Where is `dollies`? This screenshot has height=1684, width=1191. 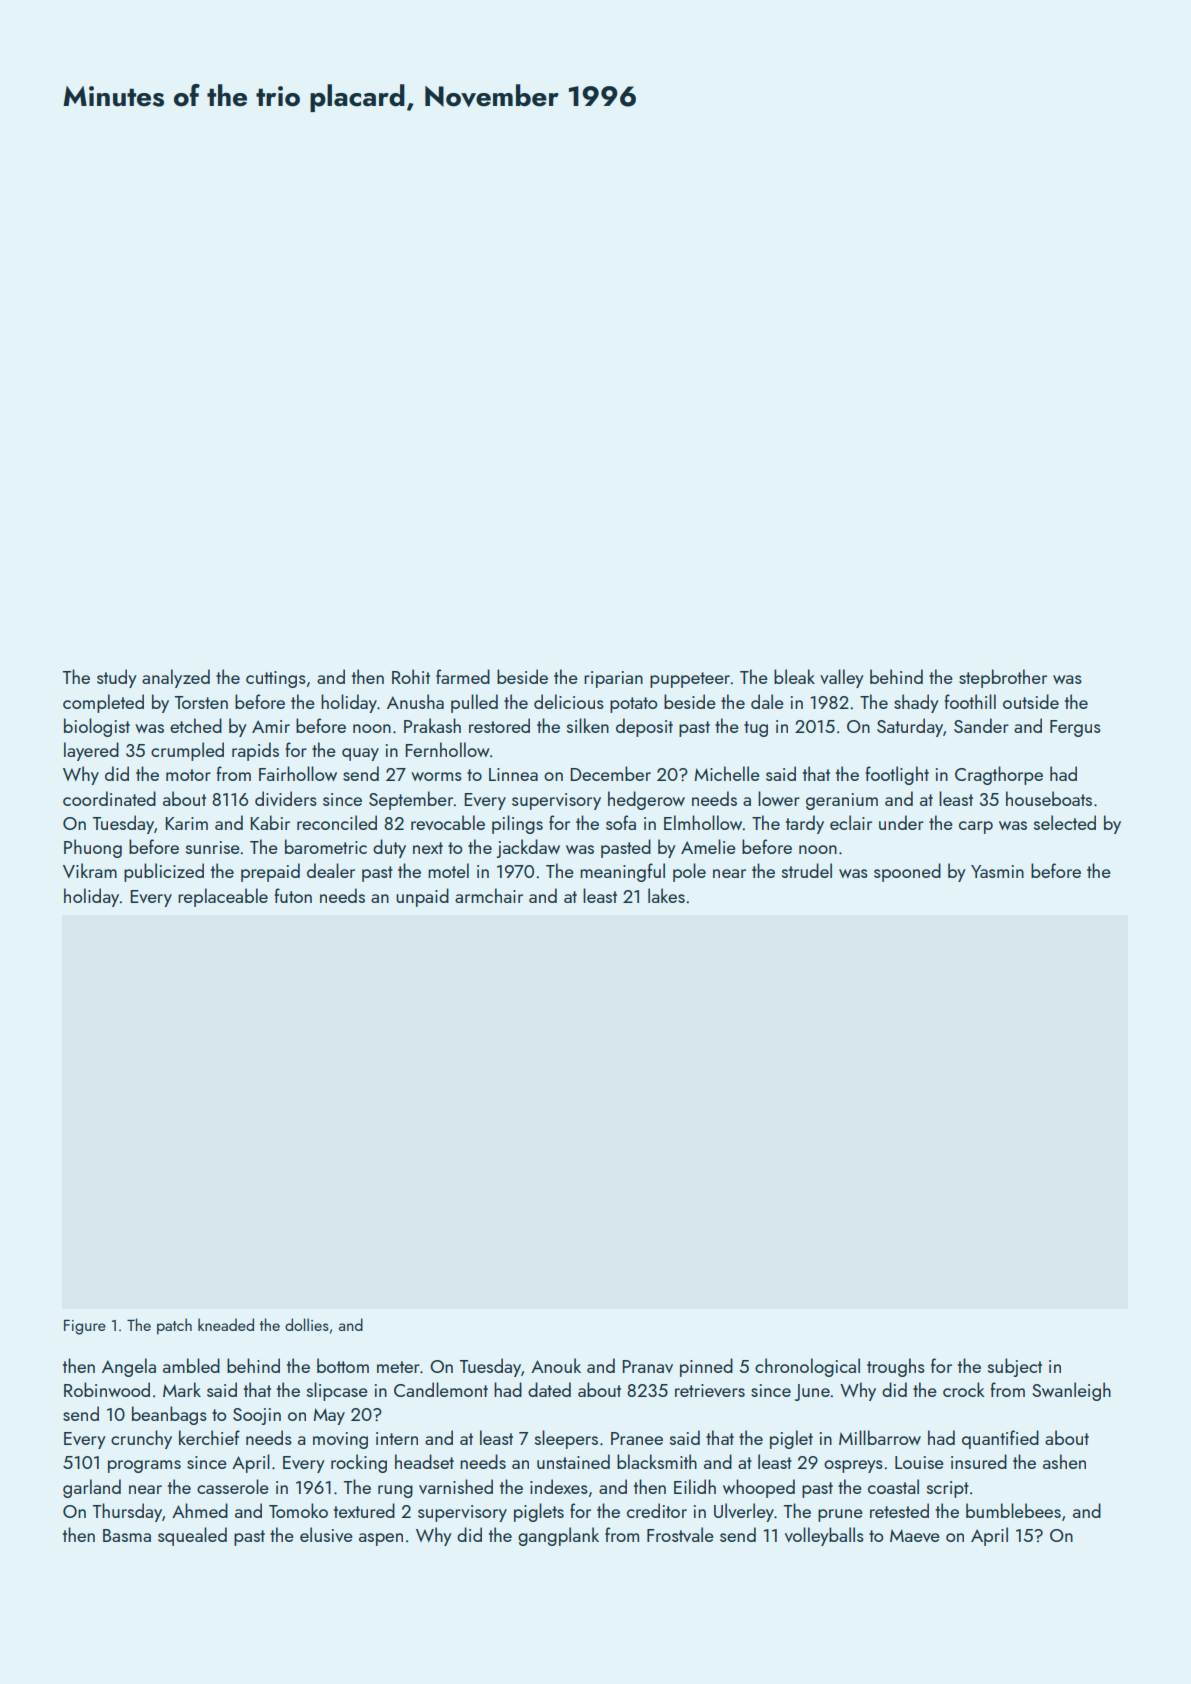
dollies is located at coordinates (307, 1324).
